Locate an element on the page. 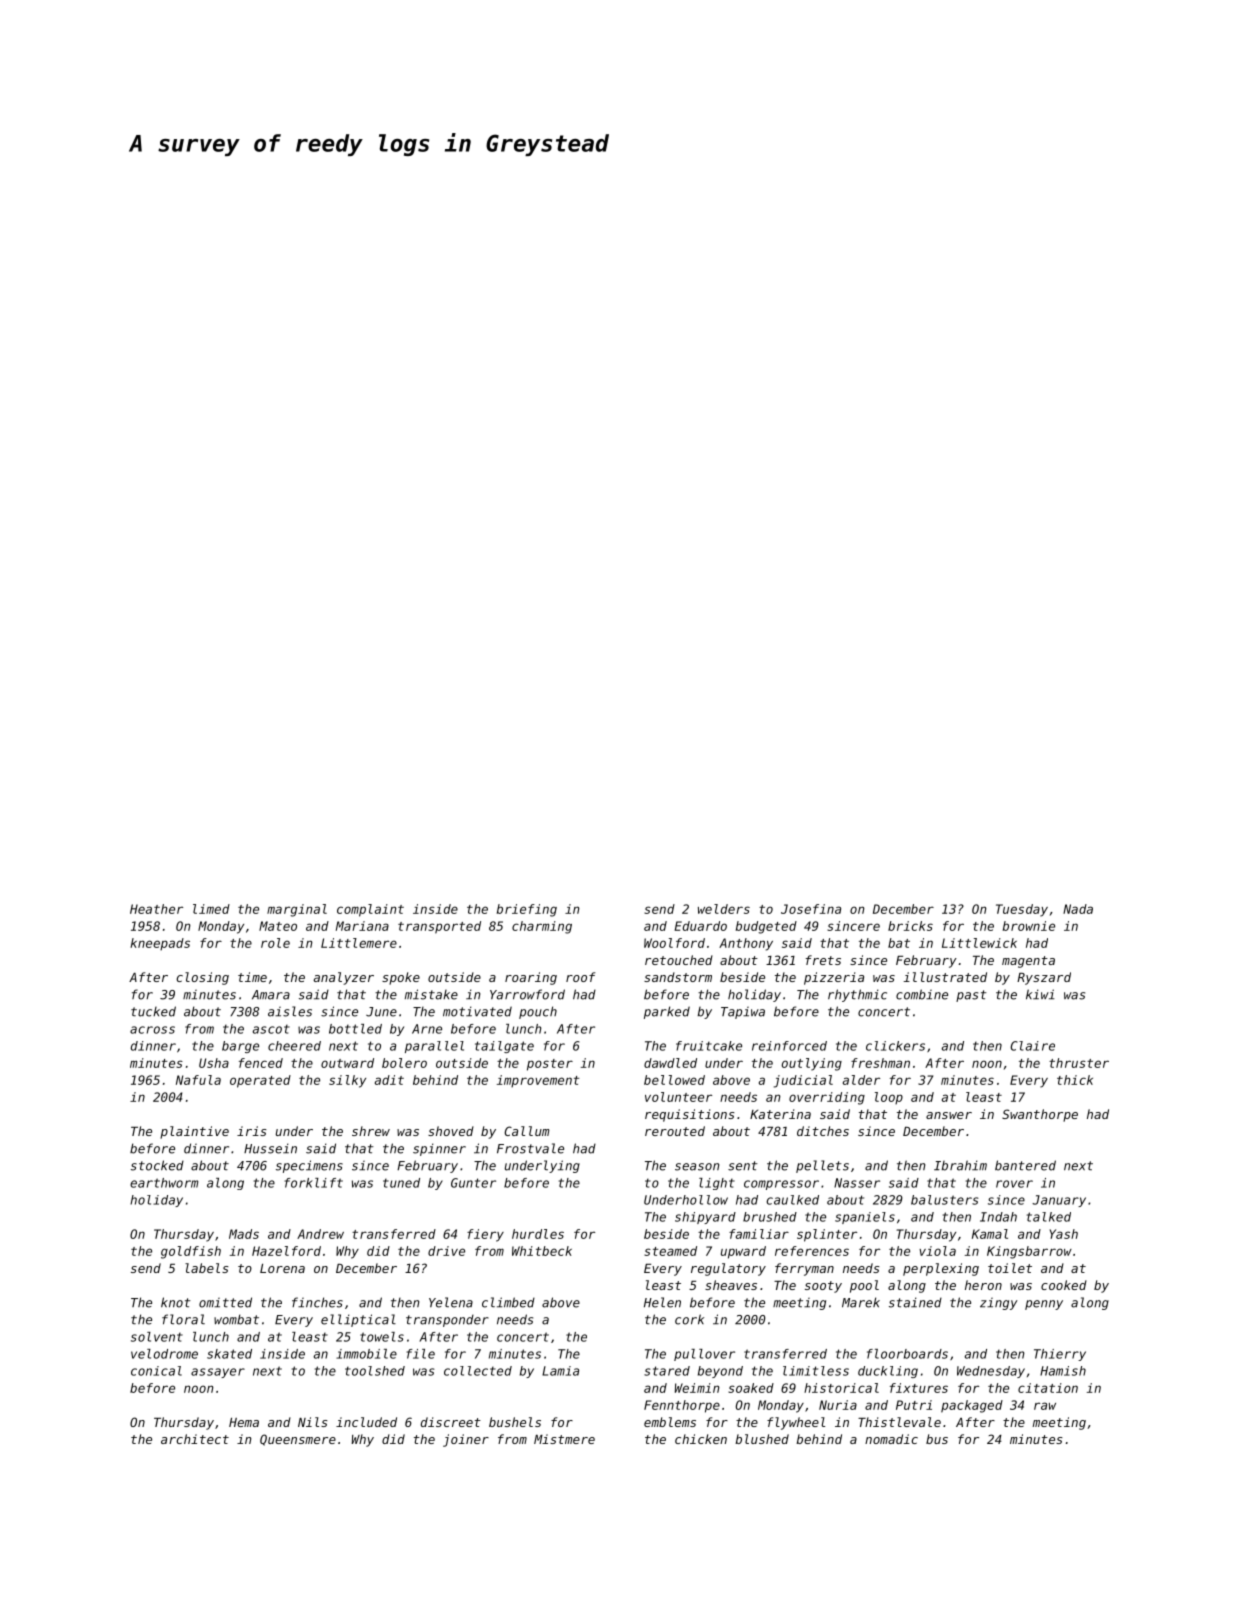  magenta is located at coordinates (1028, 962).
